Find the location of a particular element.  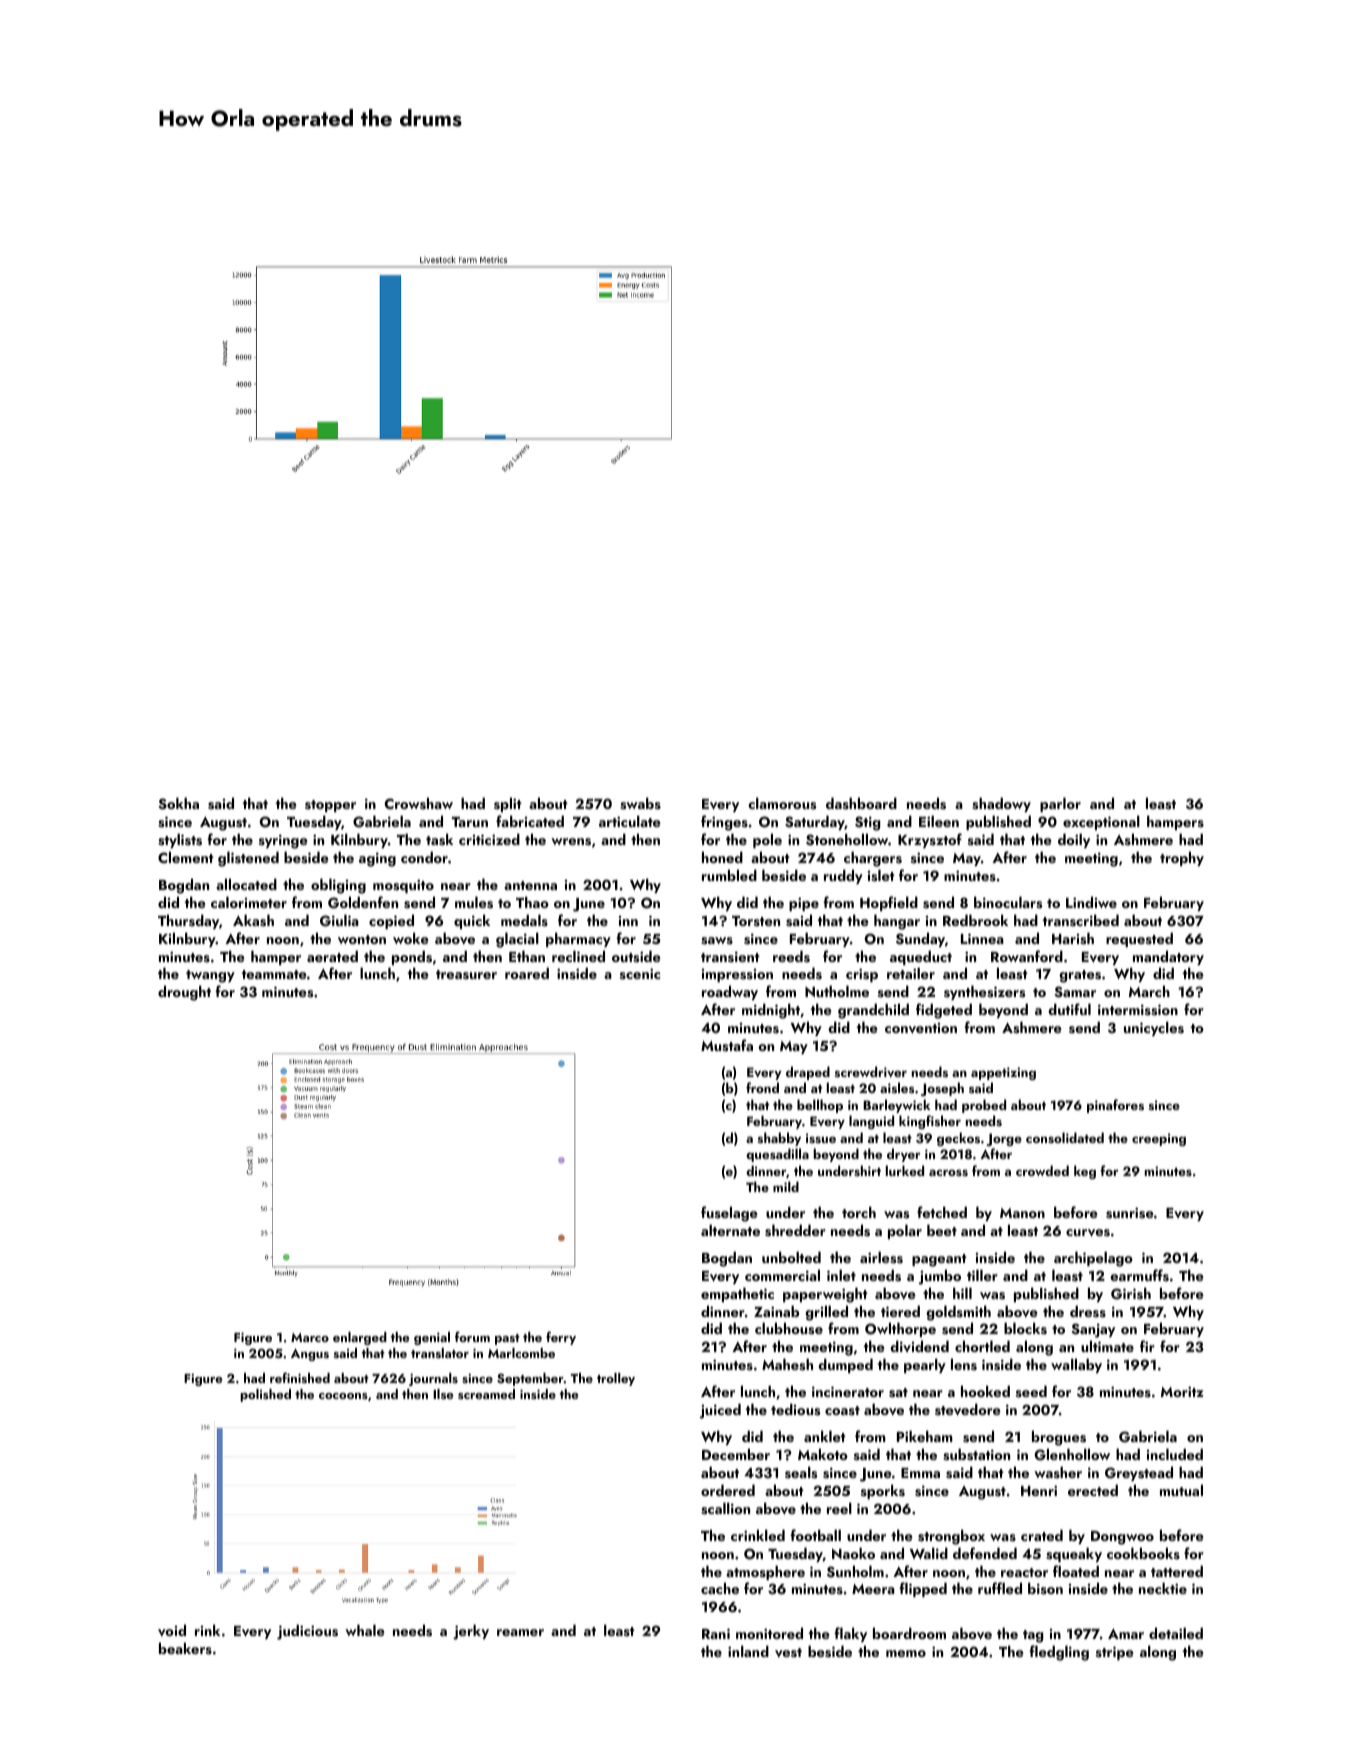

swabs is located at coordinates (640, 803).
